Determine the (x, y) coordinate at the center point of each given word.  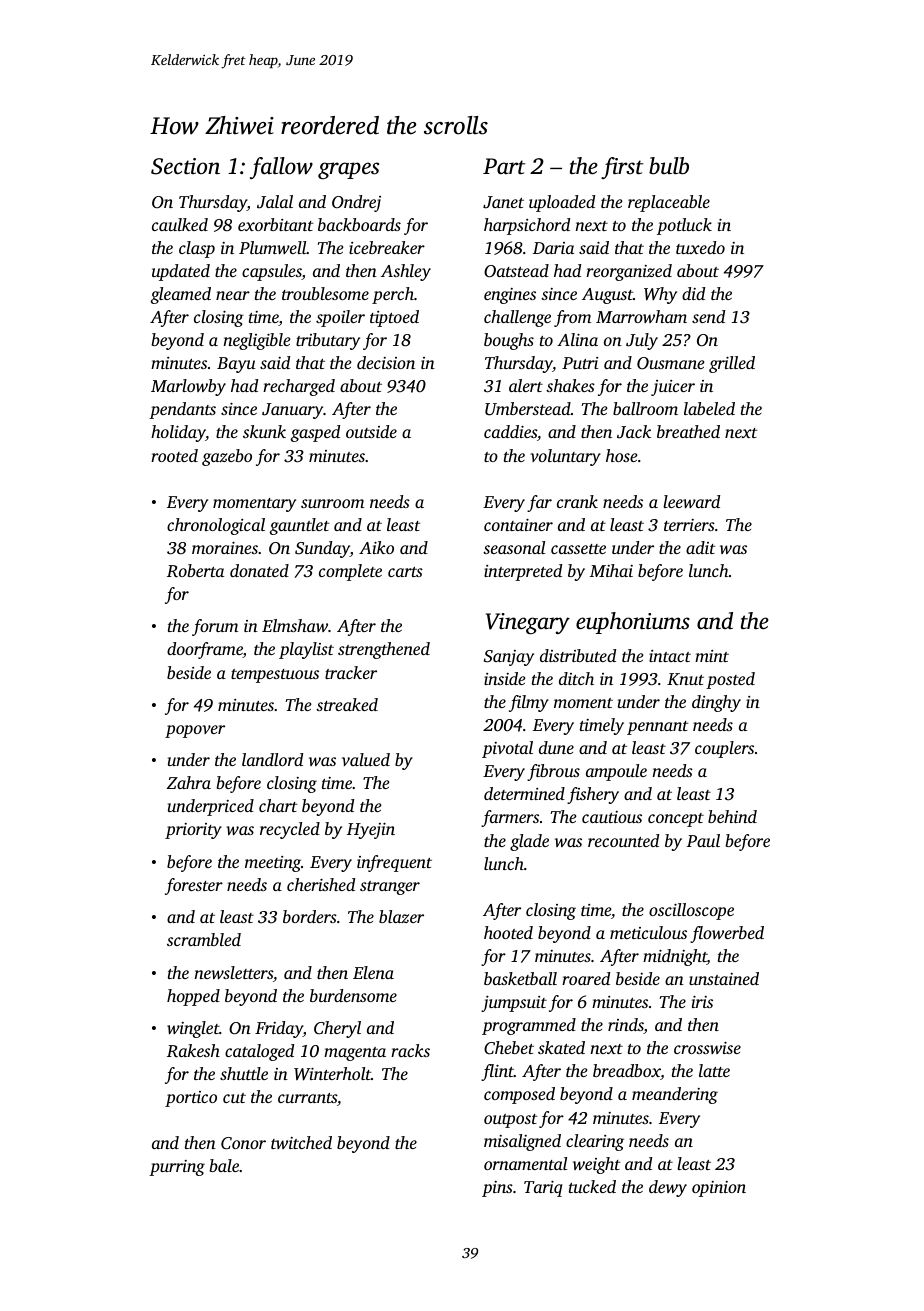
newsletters (233, 972)
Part (504, 166)
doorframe (205, 650)
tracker (351, 672)
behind (732, 816)
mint (712, 656)
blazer (401, 916)
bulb (669, 166)
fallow (281, 168)
